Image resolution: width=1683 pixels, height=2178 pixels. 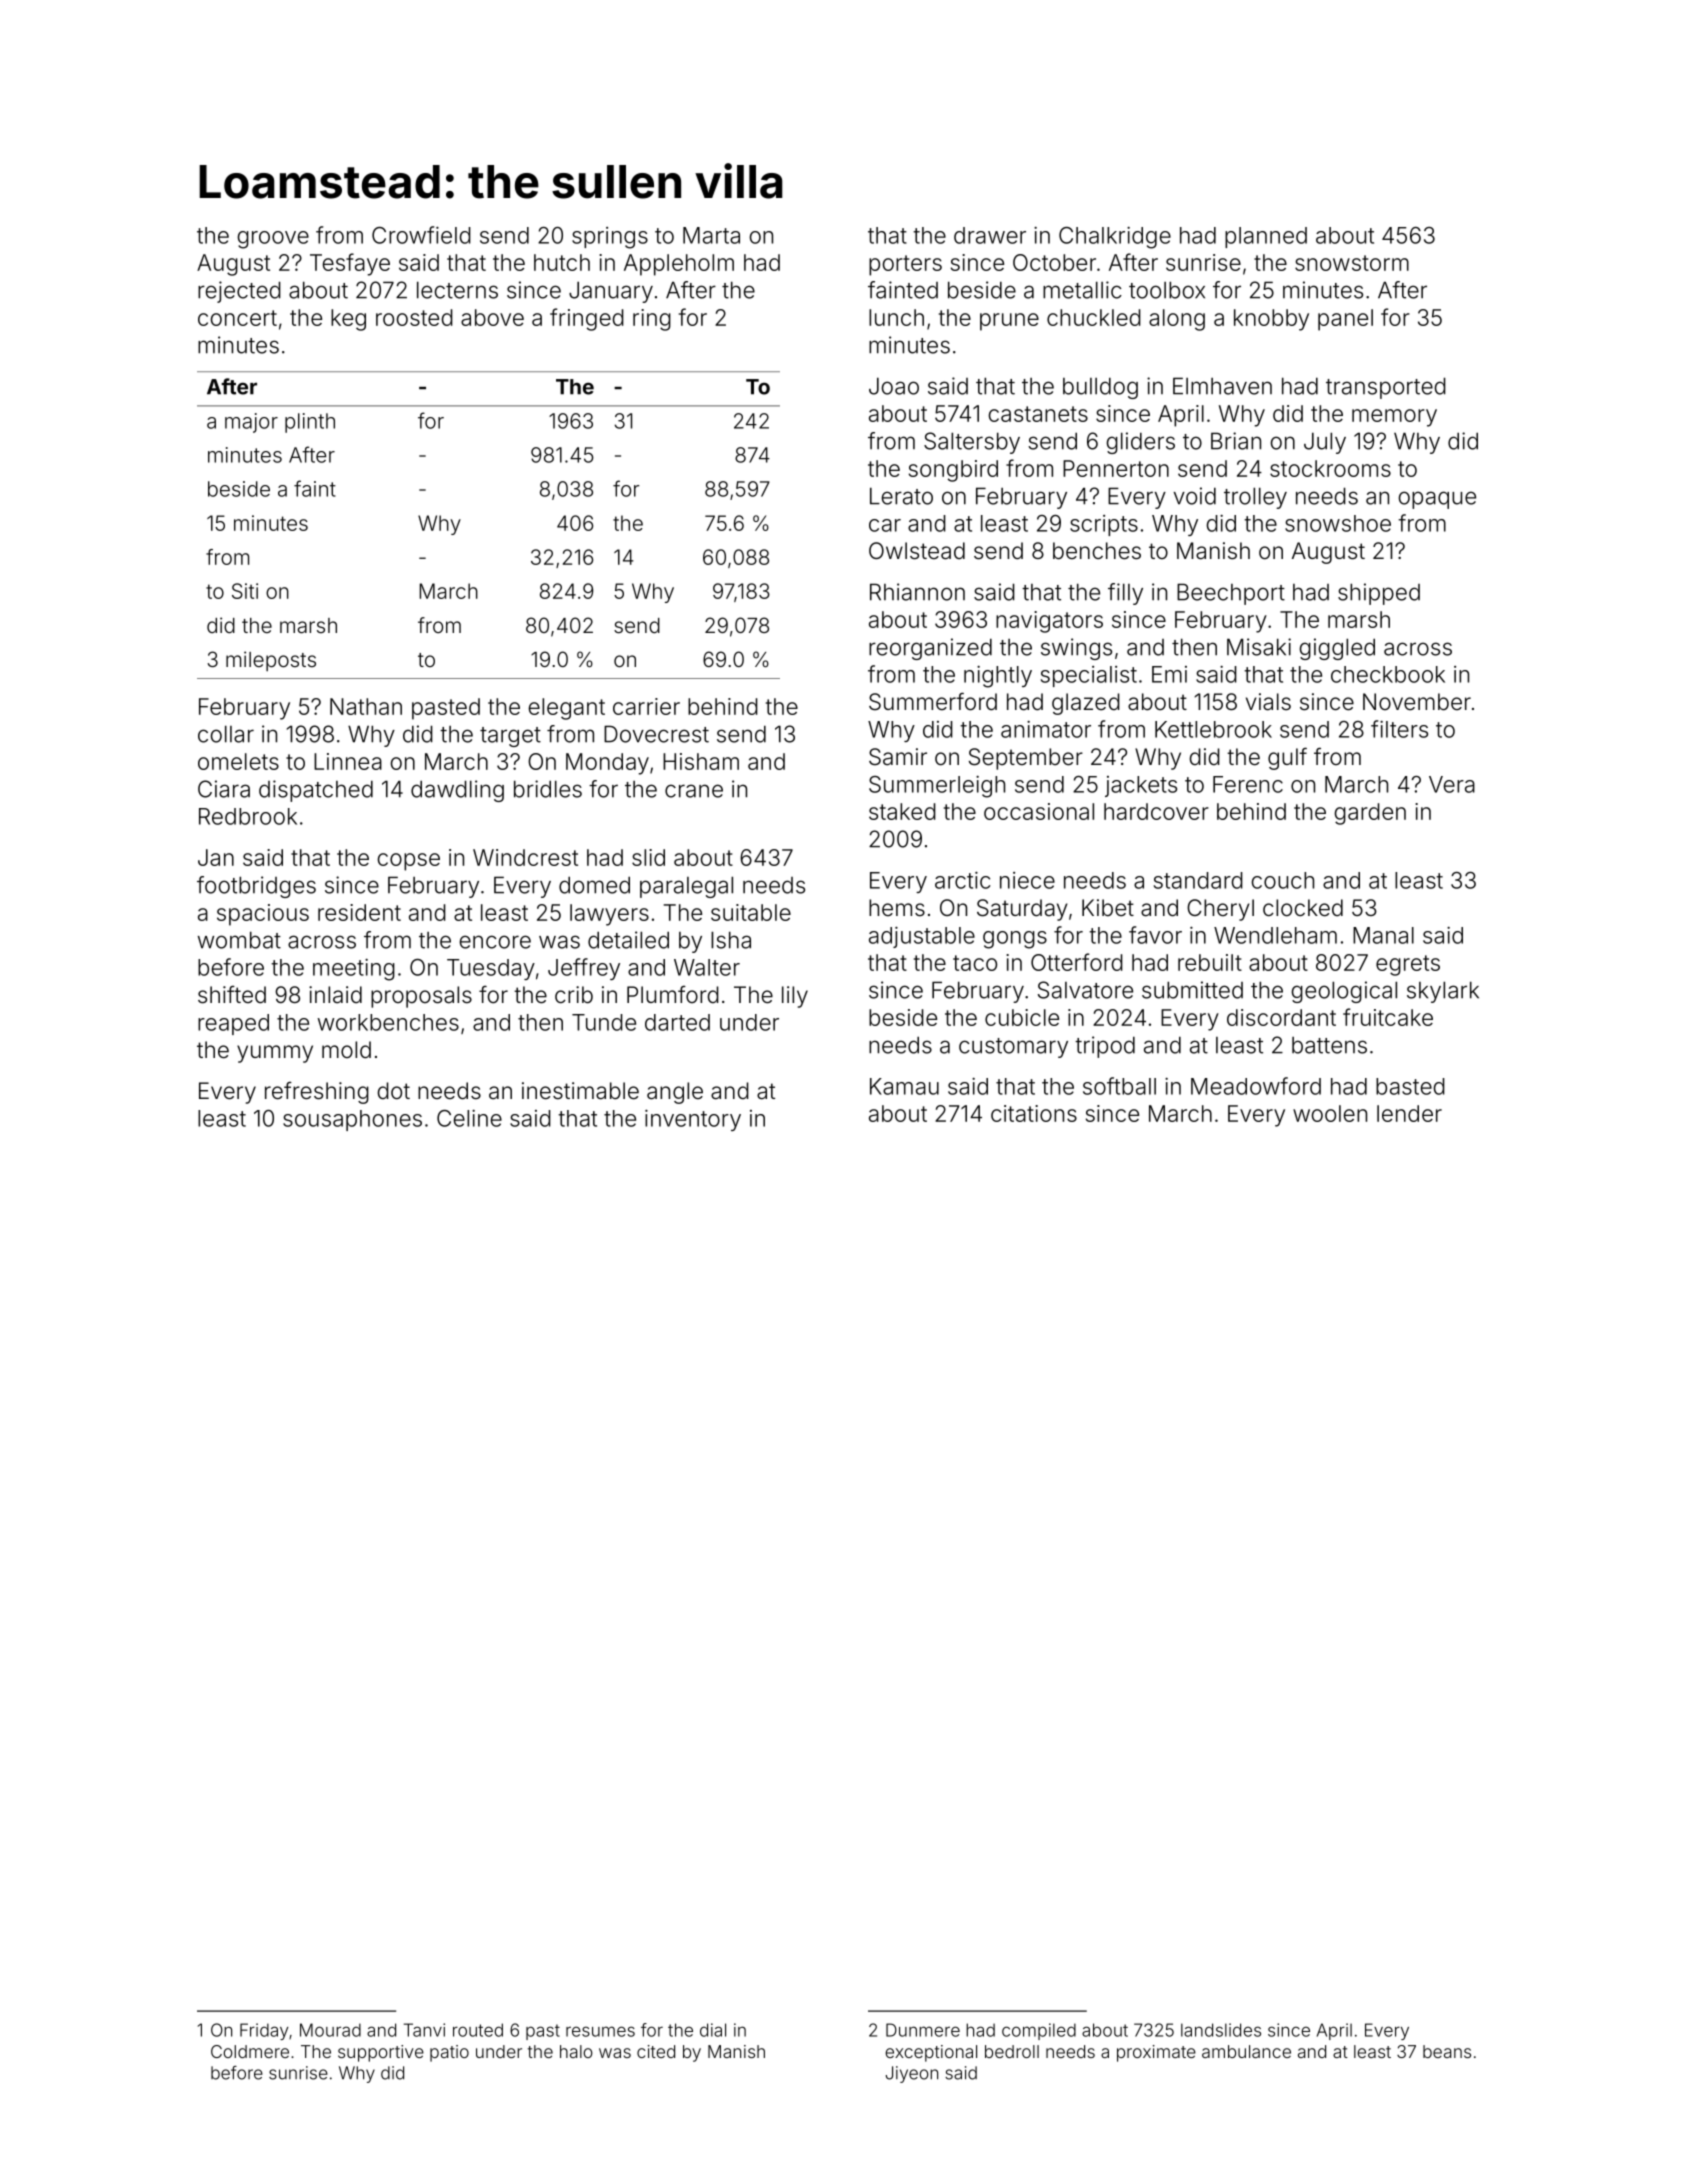 What do you see at coordinates (1409, 1113) in the screenshot?
I see `lender` at bounding box center [1409, 1113].
